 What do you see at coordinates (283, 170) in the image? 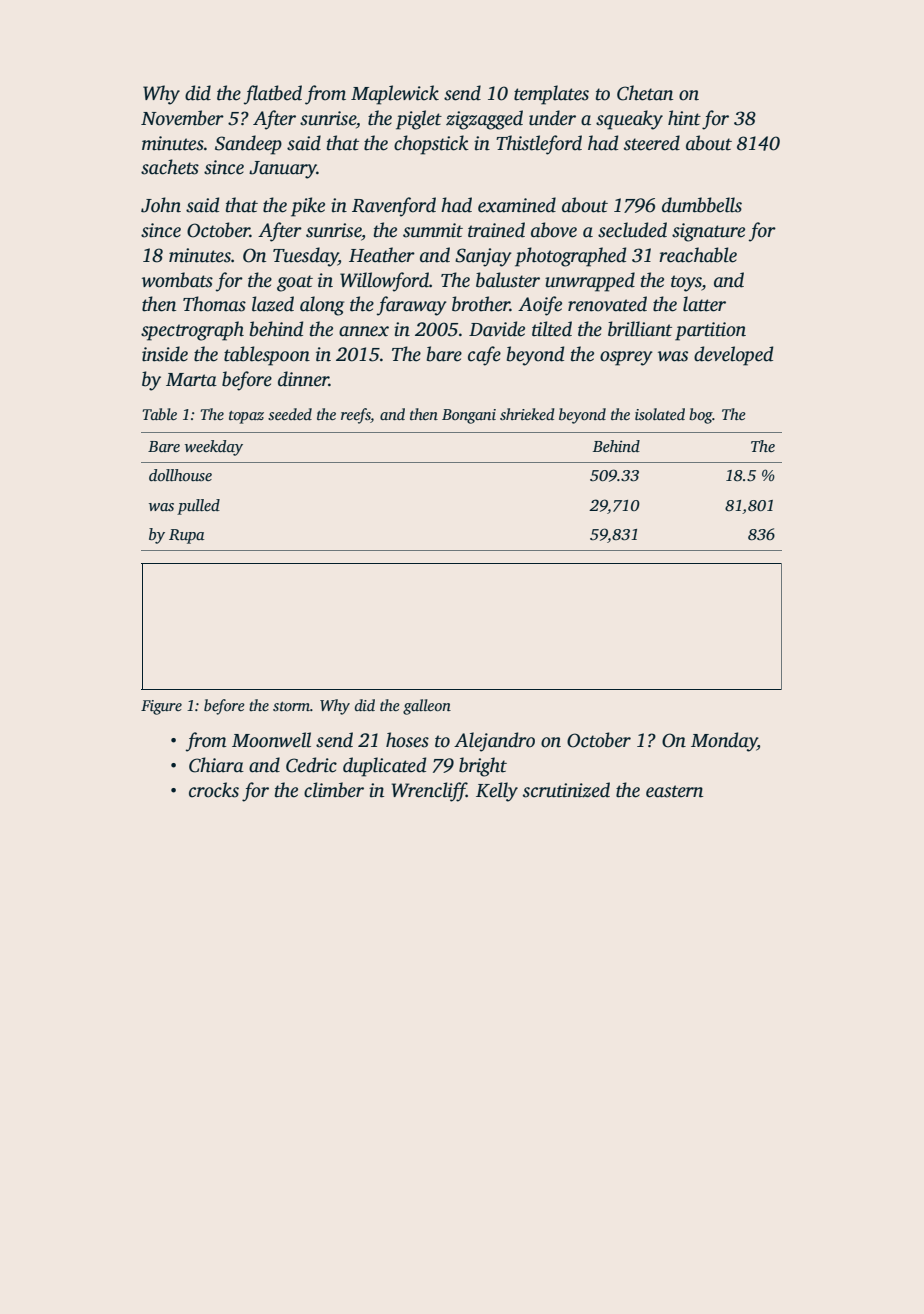
I see `January` at bounding box center [283, 170].
